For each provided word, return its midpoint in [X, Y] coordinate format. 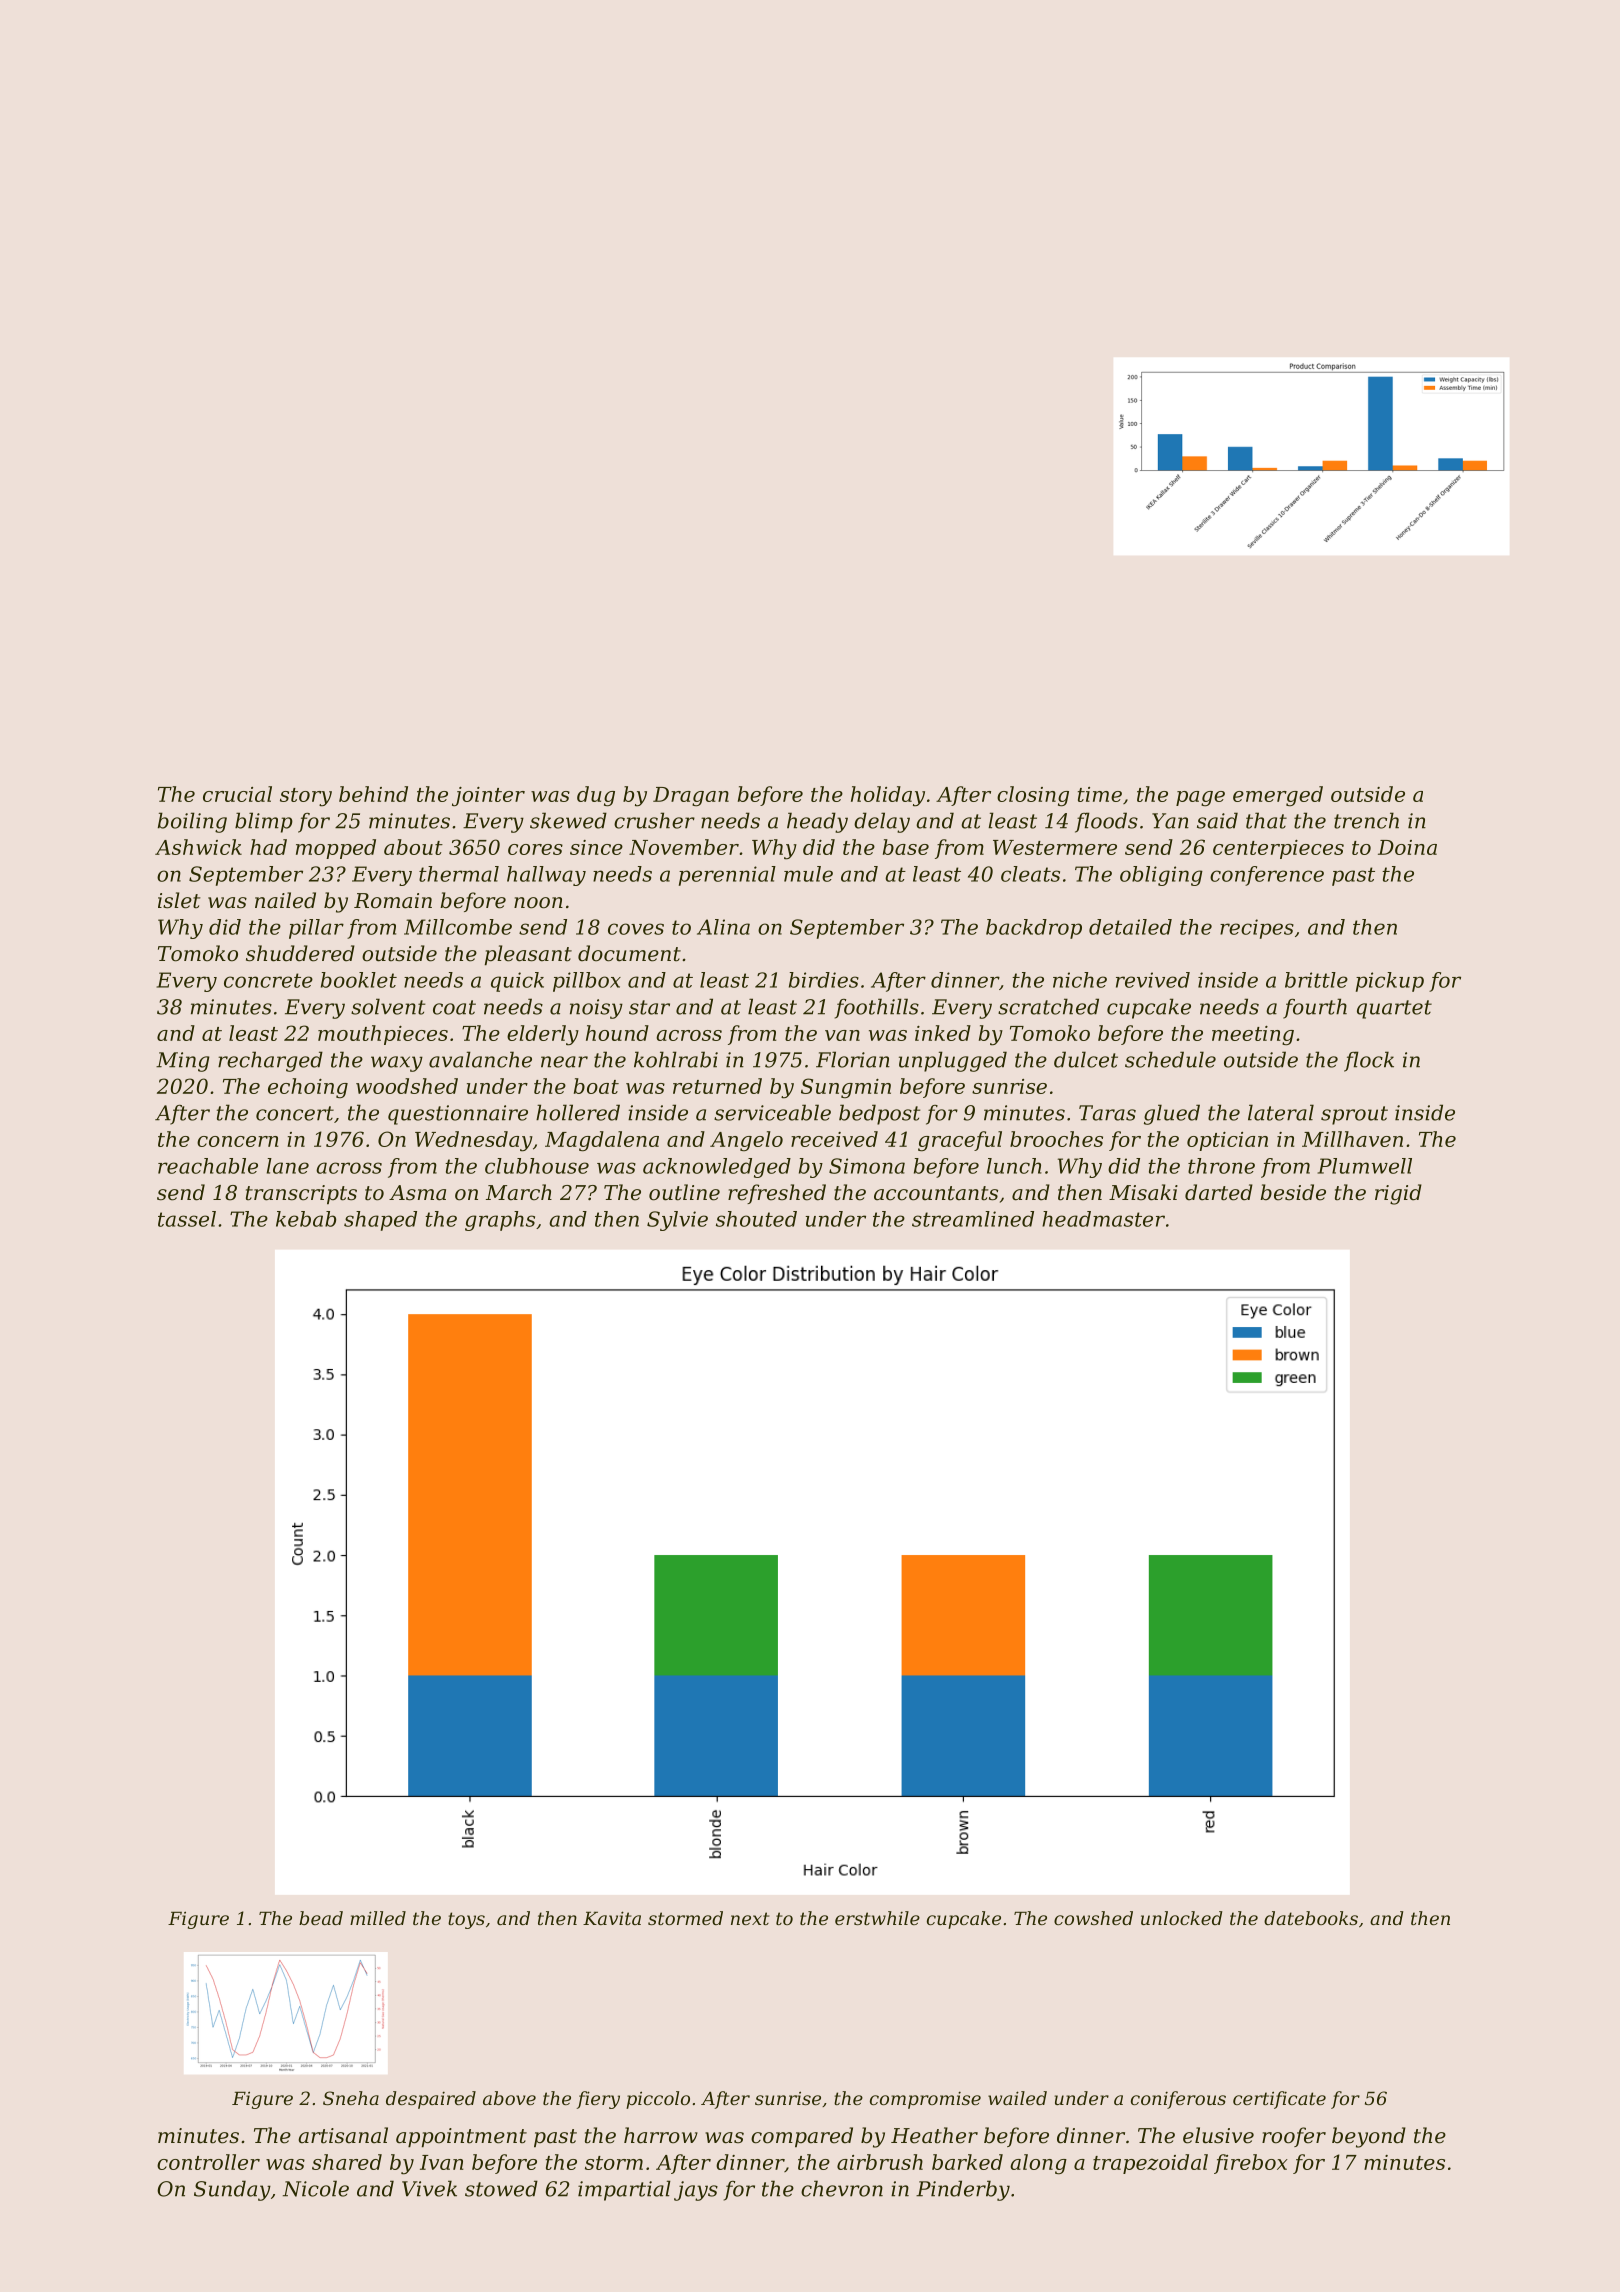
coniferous [1178, 2100]
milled [378, 1918]
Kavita [612, 1918]
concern [238, 1141]
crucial [237, 794]
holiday [888, 796]
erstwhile [877, 1918]
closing [1033, 796]
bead [321, 1918]
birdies [824, 980]
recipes [1257, 929]
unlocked [1181, 1918]
